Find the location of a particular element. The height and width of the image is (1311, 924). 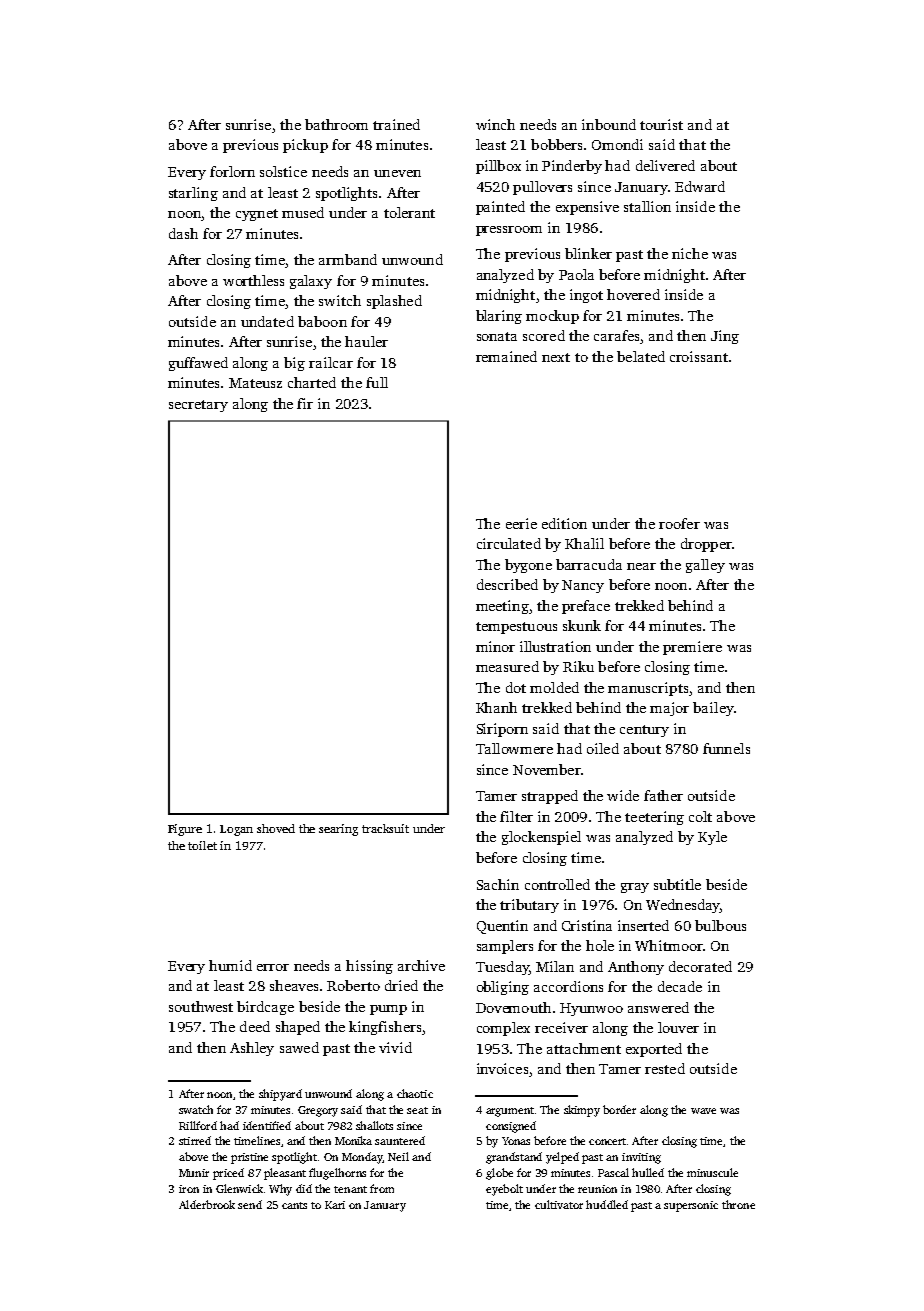

bathroom is located at coordinates (336, 124).
